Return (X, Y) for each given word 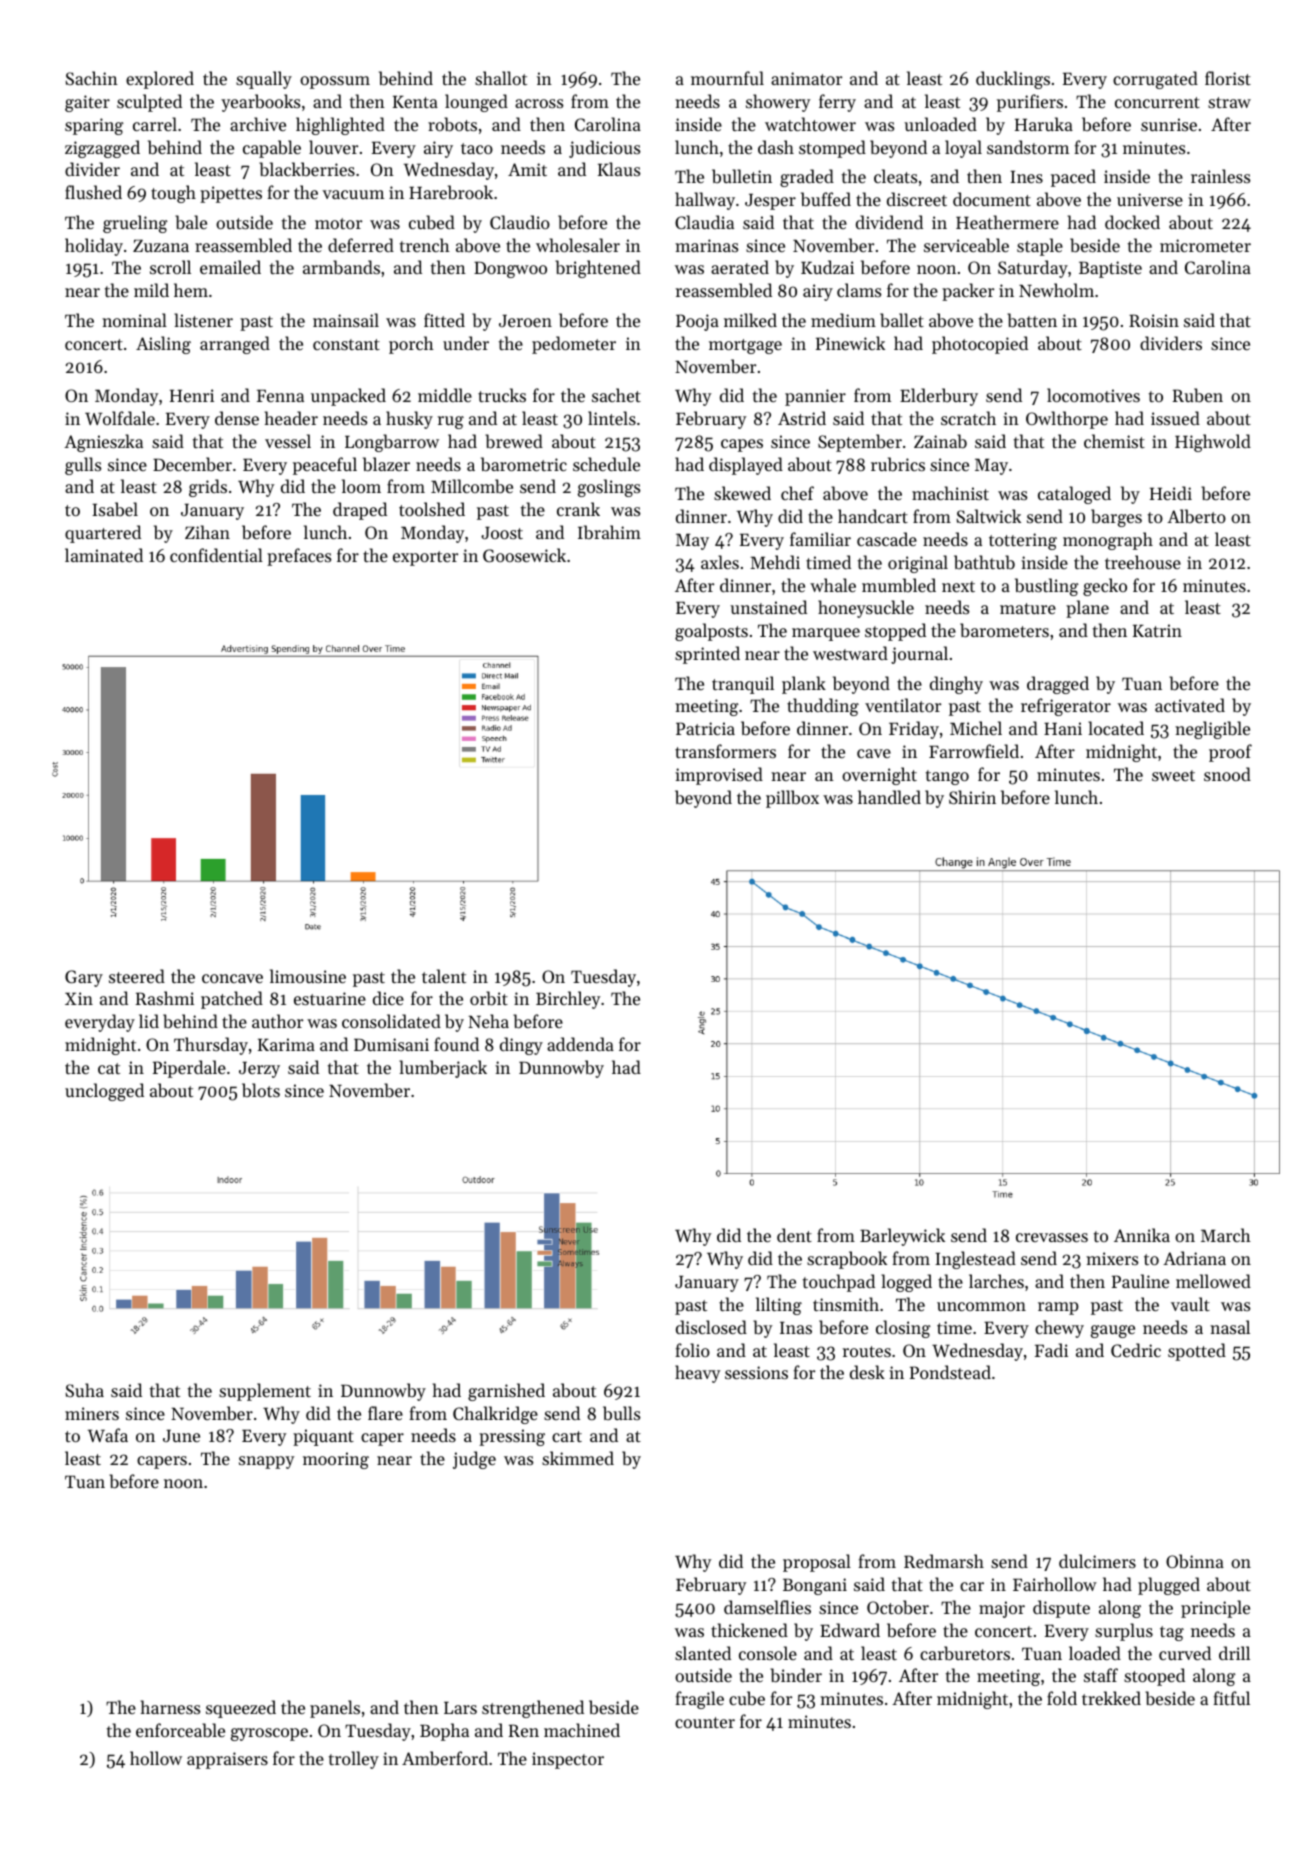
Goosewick (524, 555)
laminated (104, 555)
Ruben (1197, 395)
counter (705, 1722)
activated (1190, 705)
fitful (1231, 1698)
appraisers (227, 1760)
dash (776, 147)
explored (160, 80)
